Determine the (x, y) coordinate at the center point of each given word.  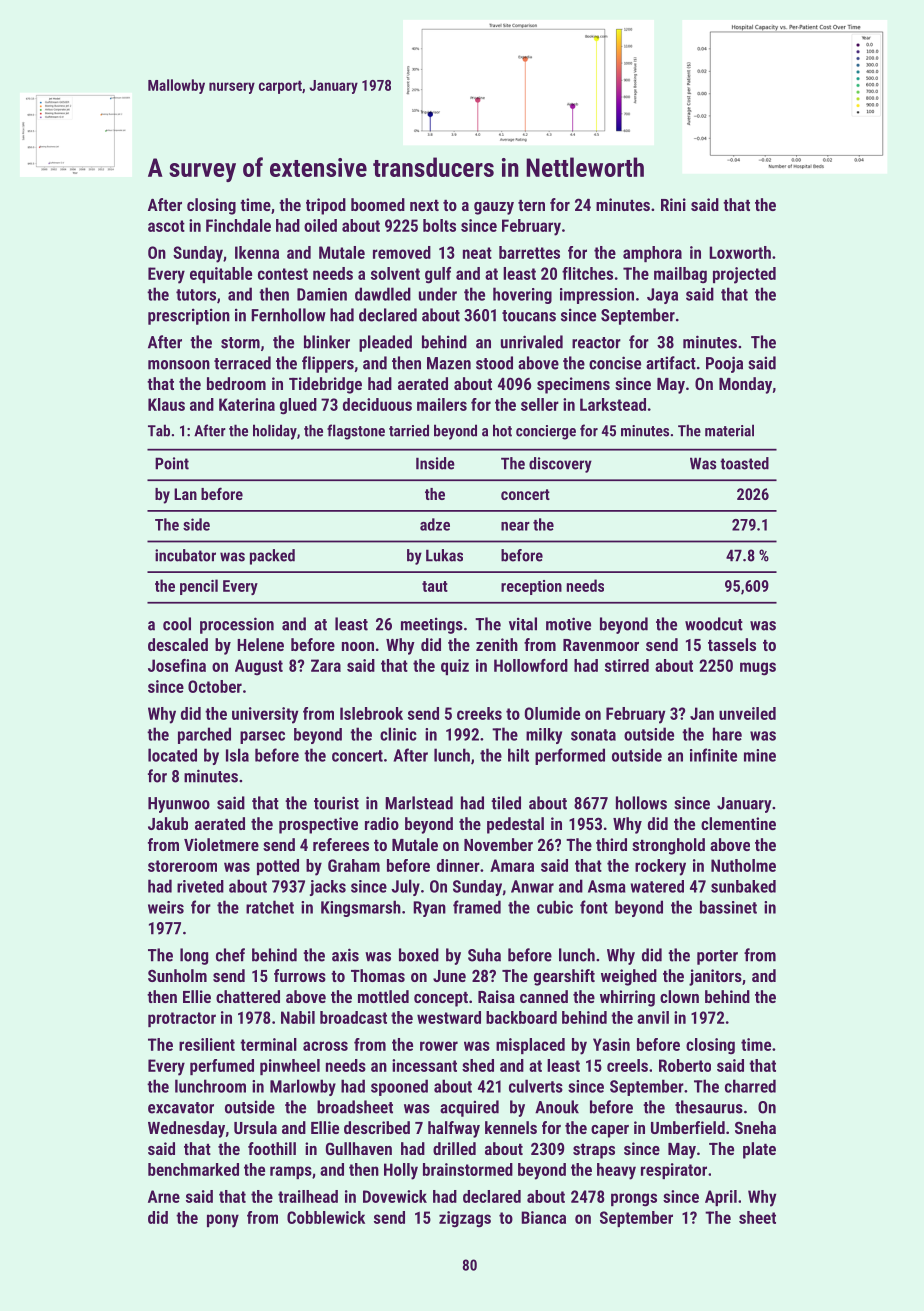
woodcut (714, 624)
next (424, 205)
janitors (715, 977)
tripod (326, 206)
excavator (181, 1108)
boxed (419, 955)
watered (657, 886)
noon (358, 646)
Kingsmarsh (361, 908)
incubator (185, 555)
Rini (673, 204)
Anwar (532, 886)
